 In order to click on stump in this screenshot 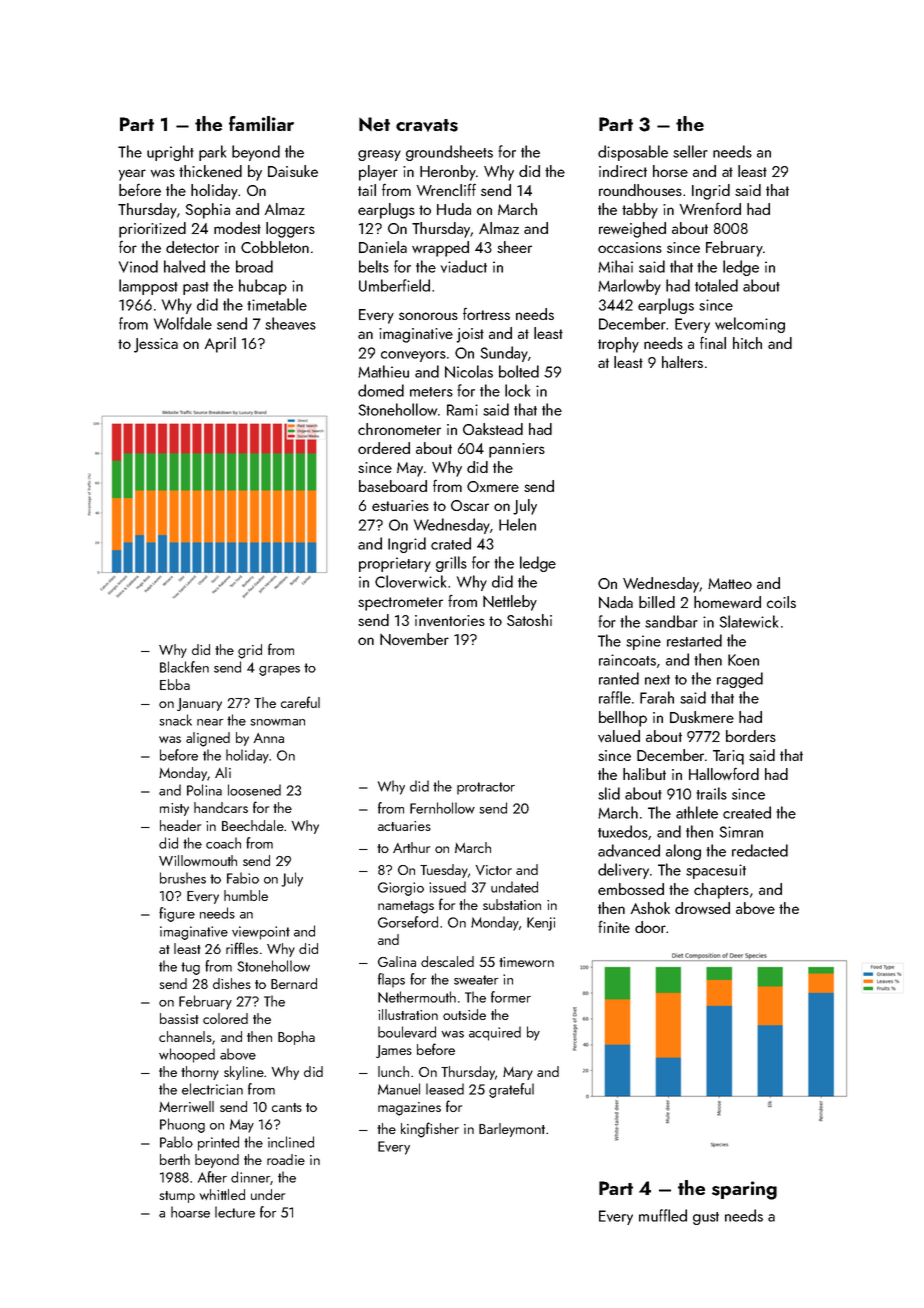, I will do `click(177, 1197)`.
